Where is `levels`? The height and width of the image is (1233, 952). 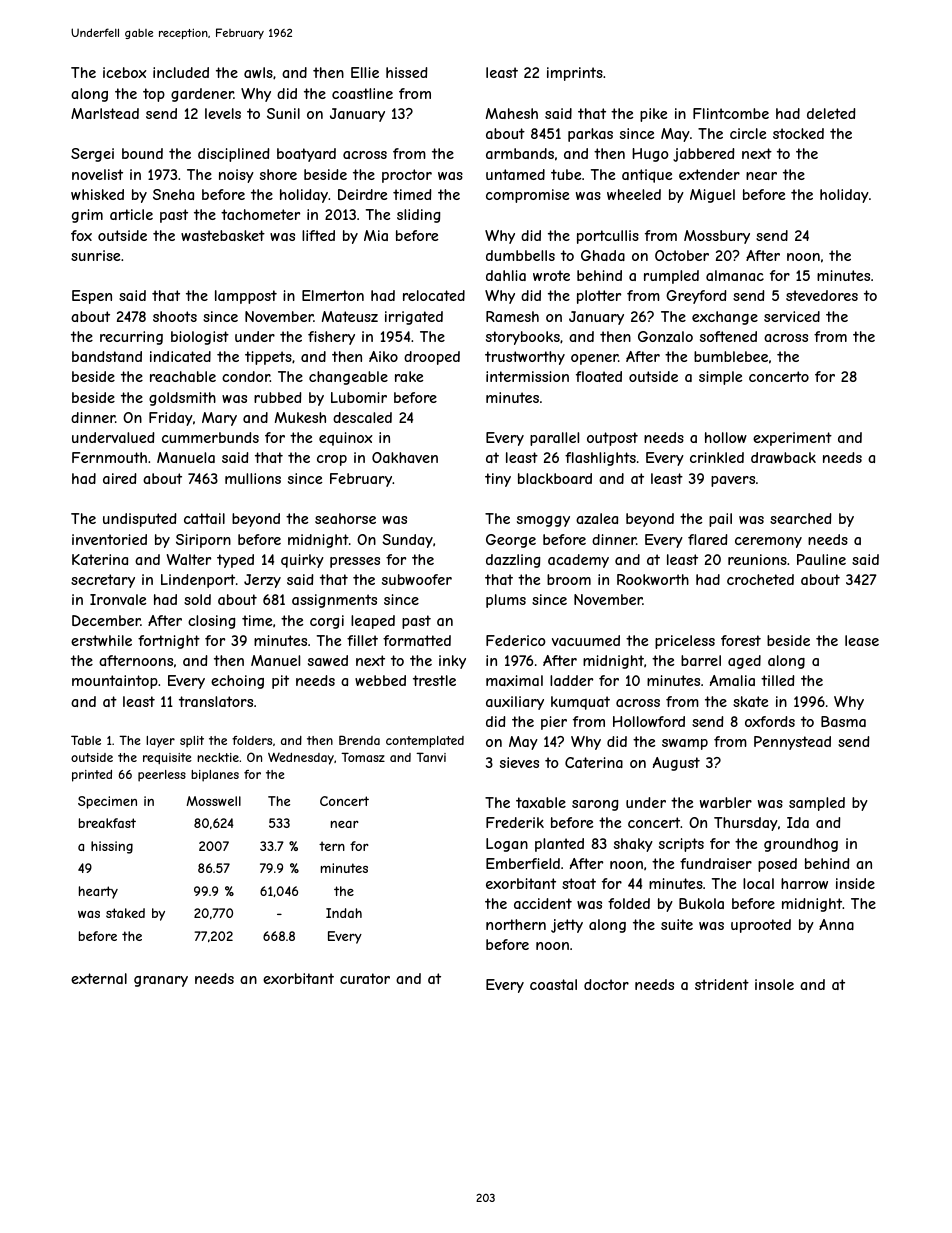 levels is located at coordinates (223, 113).
